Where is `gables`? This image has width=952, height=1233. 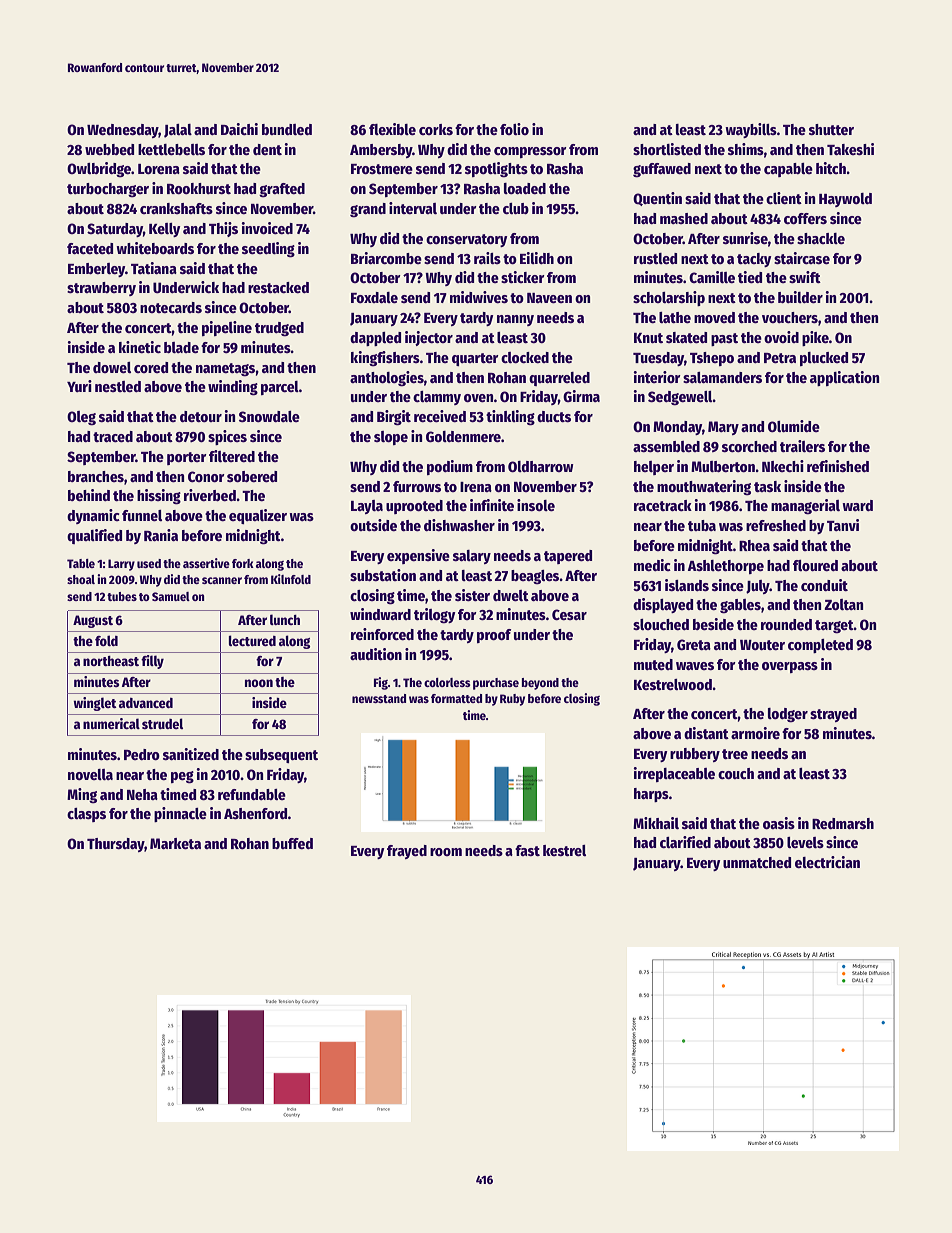
gables is located at coordinates (740, 606).
